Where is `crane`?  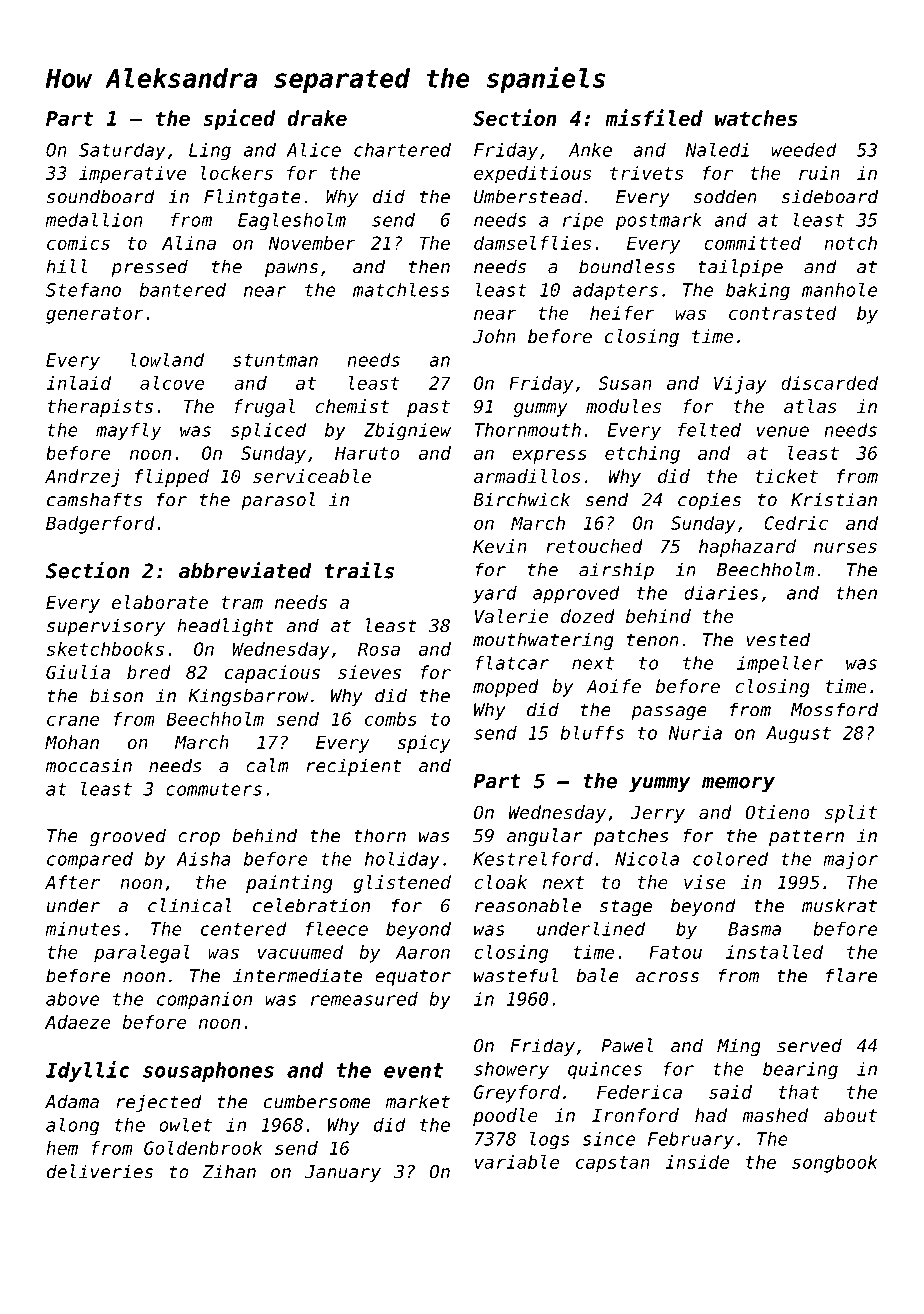 crane is located at coordinates (73, 720).
